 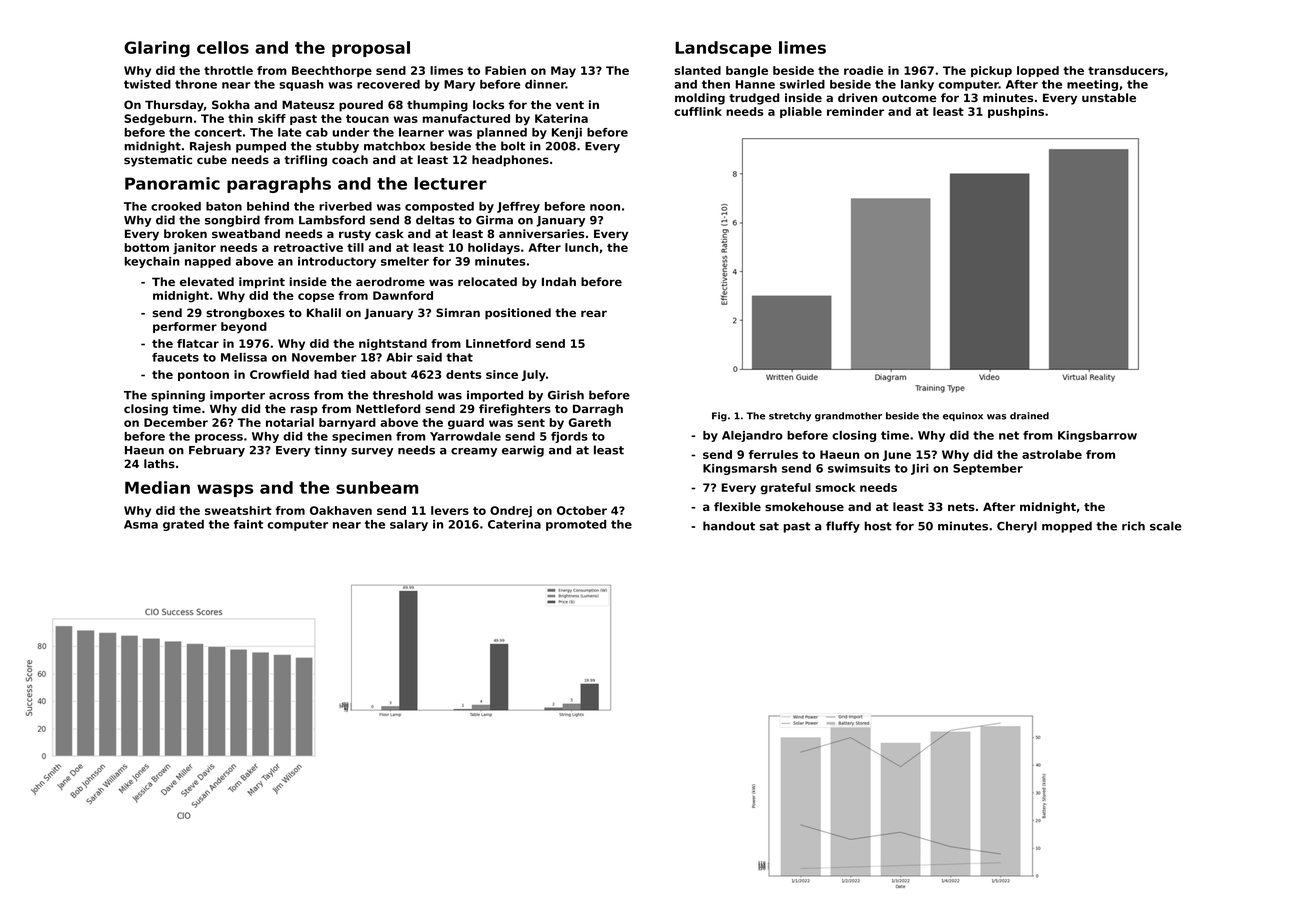 What do you see at coordinates (559, 281) in the page?
I see `Indah` at bounding box center [559, 281].
